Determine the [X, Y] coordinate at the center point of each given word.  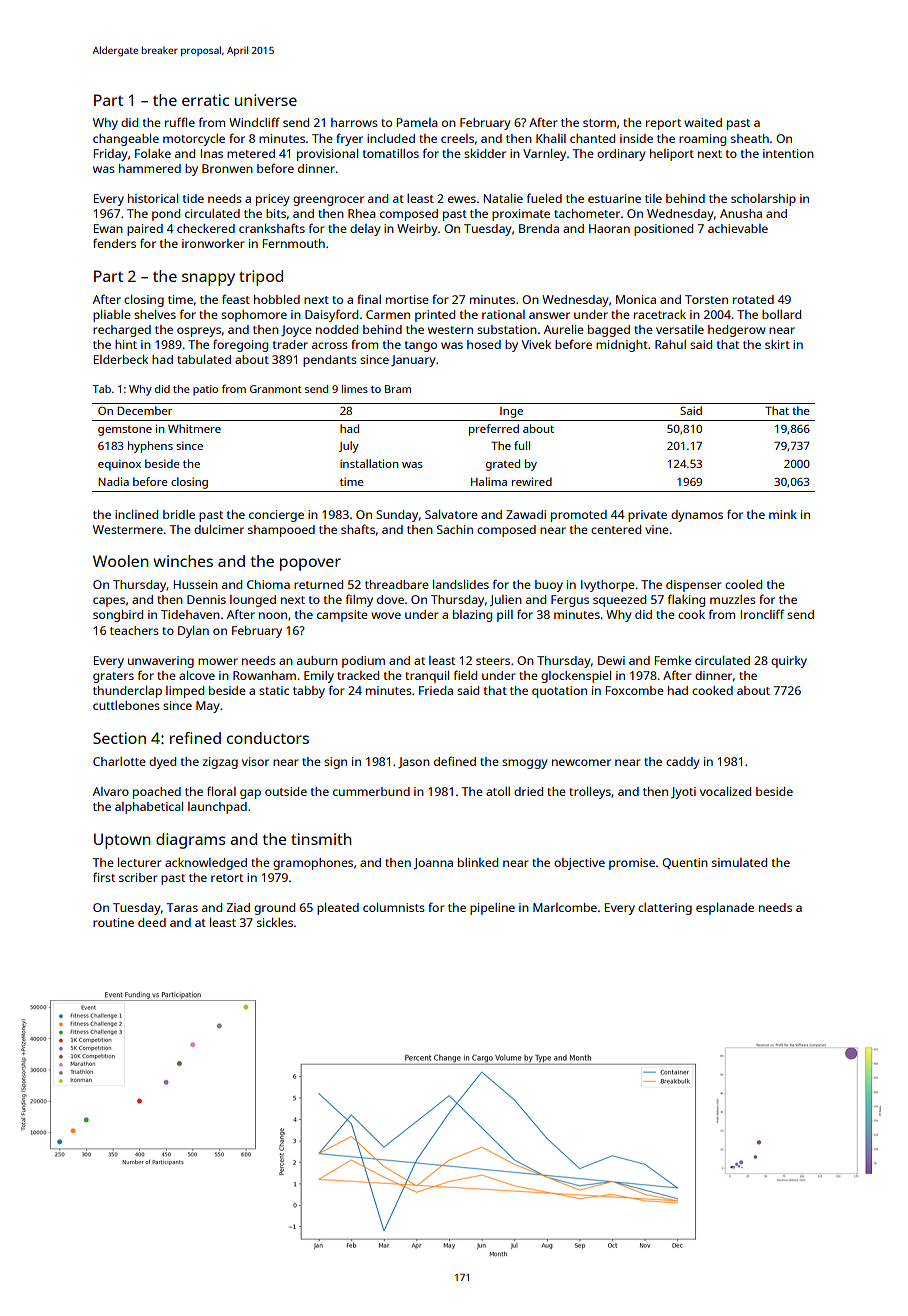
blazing [472, 616]
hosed [484, 344]
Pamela [417, 122]
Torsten [706, 299]
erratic [205, 100]
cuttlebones [126, 705]
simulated [739, 862]
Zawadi [526, 514]
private [647, 516]
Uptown [122, 841]
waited [703, 122]
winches [183, 561]
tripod [261, 278]
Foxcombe [635, 690]
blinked [478, 862]
